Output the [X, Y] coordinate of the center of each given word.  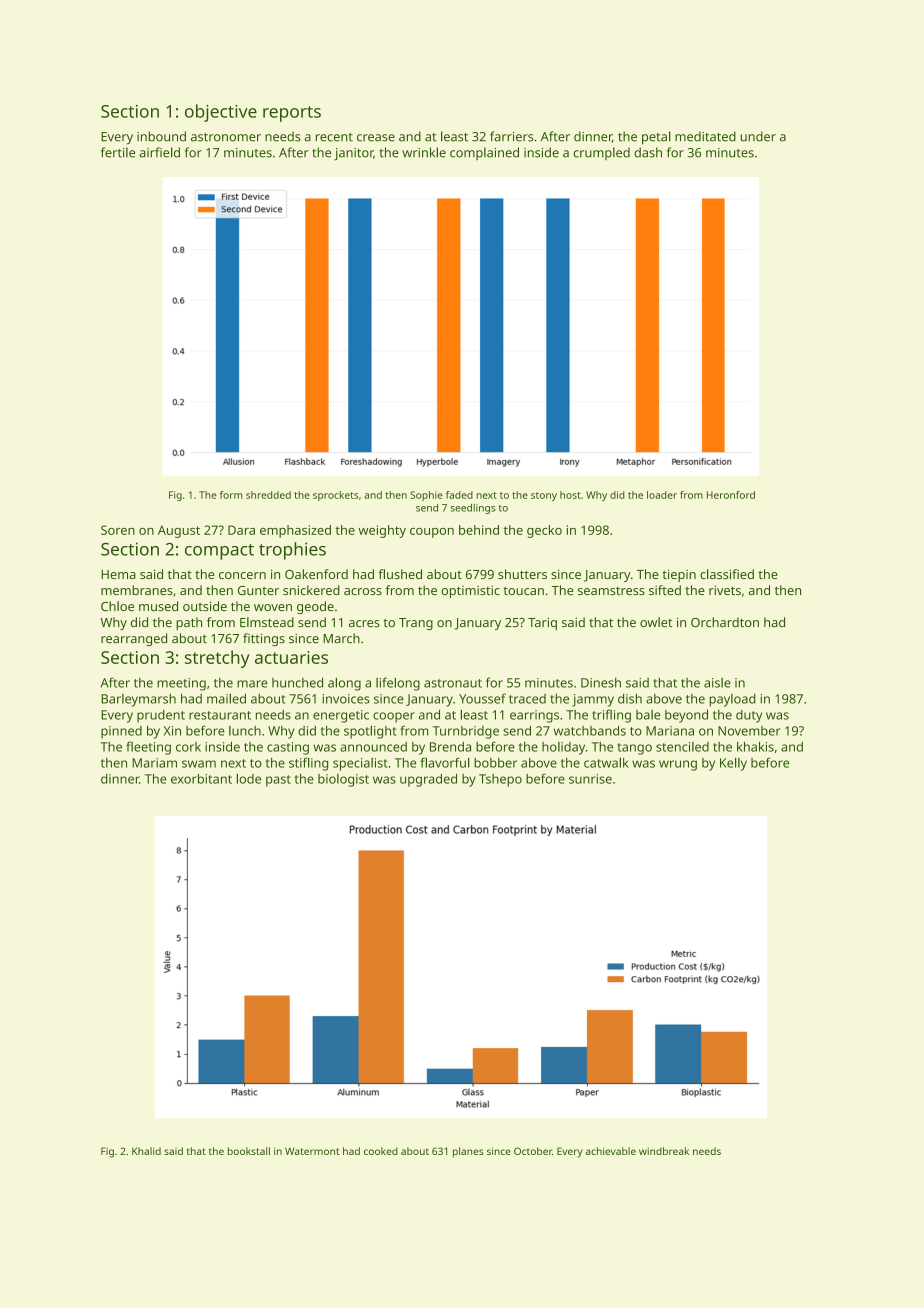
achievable [611, 1151]
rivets [725, 590]
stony [544, 496]
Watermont [312, 1151]
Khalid [146, 1151]
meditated [705, 136]
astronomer [226, 137]
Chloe [117, 606]
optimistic [470, 592]
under [758, 136]
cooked [381, 1151]
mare [252, 684]
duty [749, 716]
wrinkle [424, 152]
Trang [416, 624]
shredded [268, 495]
